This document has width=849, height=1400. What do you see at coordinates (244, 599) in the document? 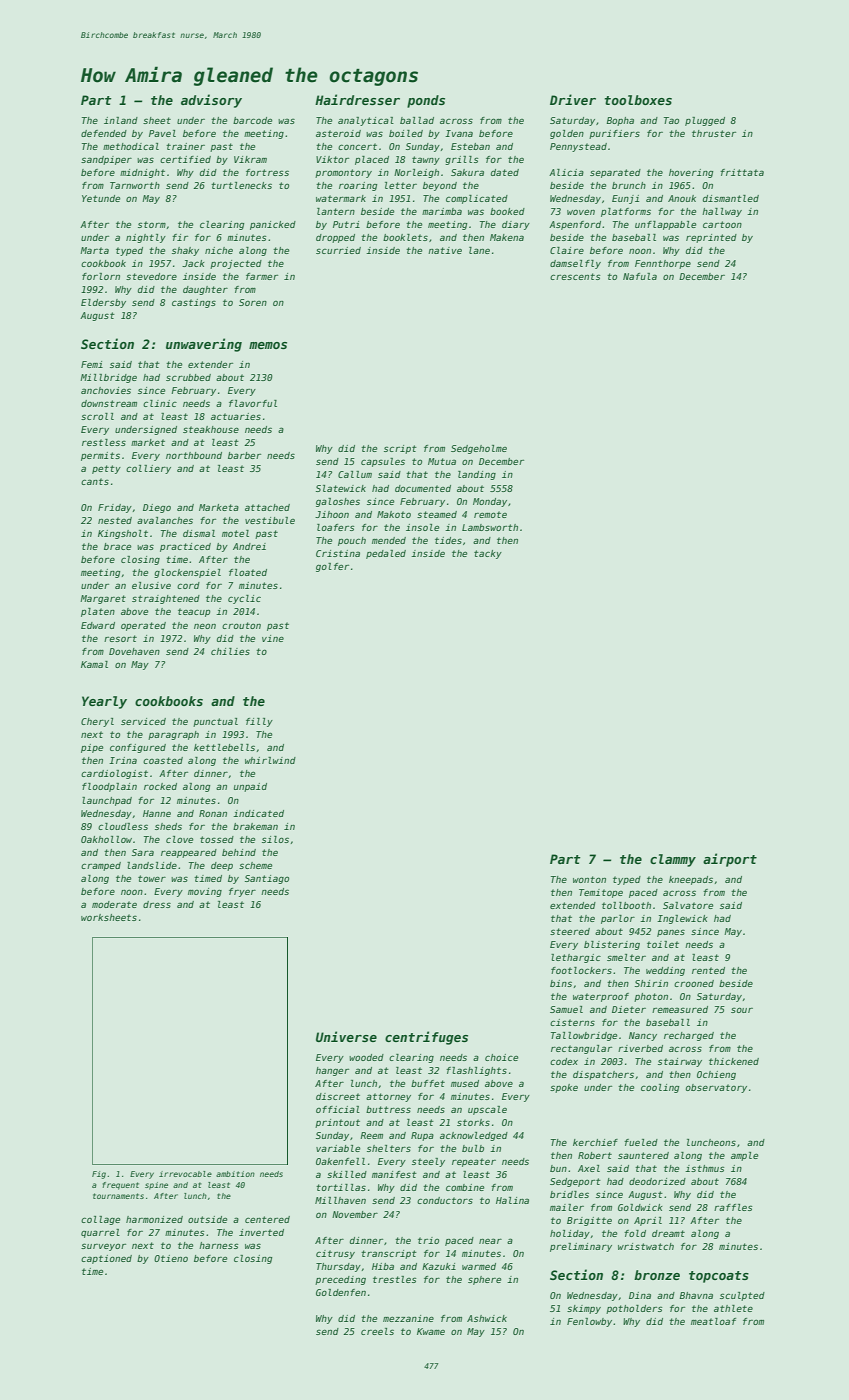
I see `cyclic` at bounding box center [244, 599].
